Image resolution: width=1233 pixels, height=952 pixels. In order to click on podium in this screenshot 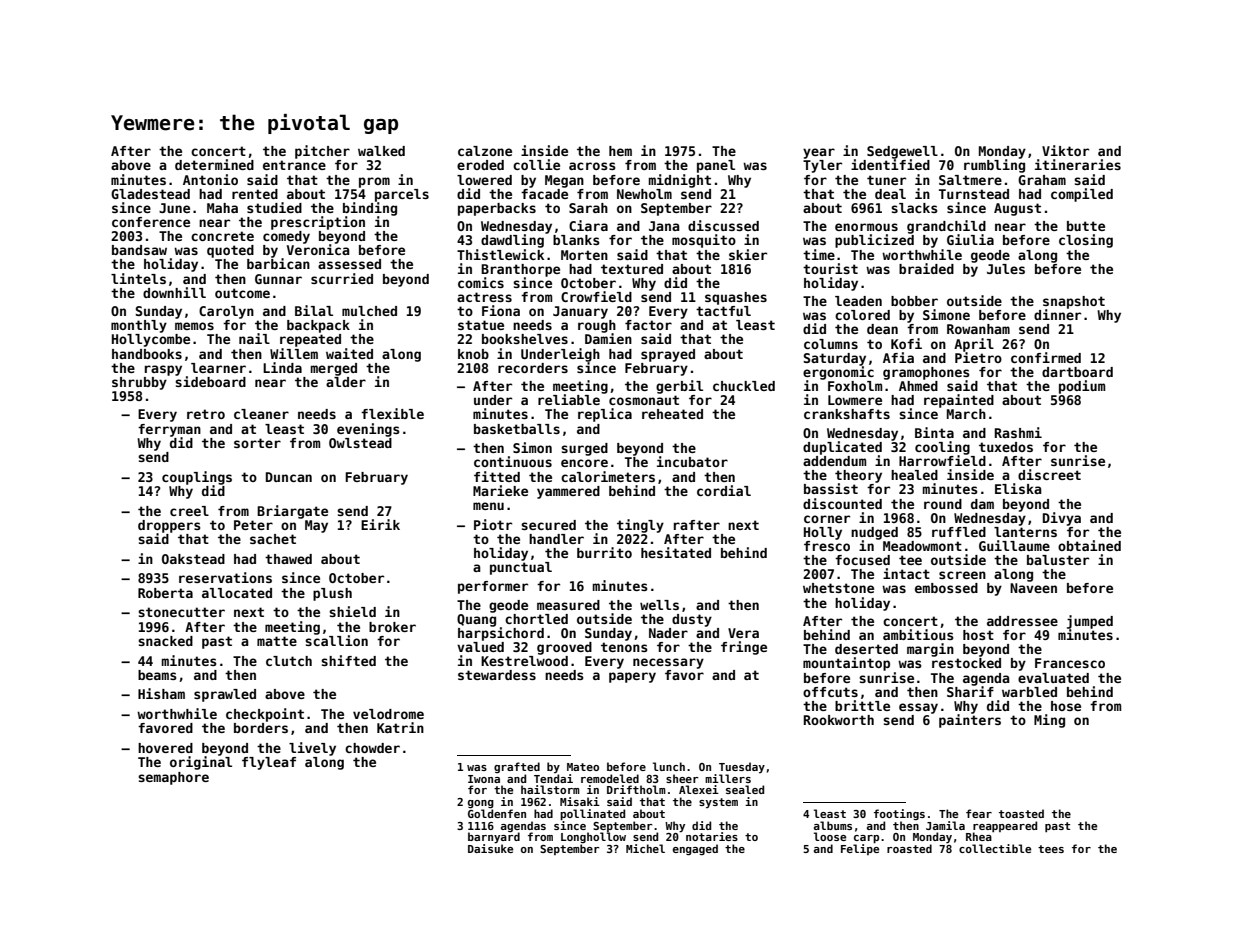, I will do `click(1082, 387)`.
